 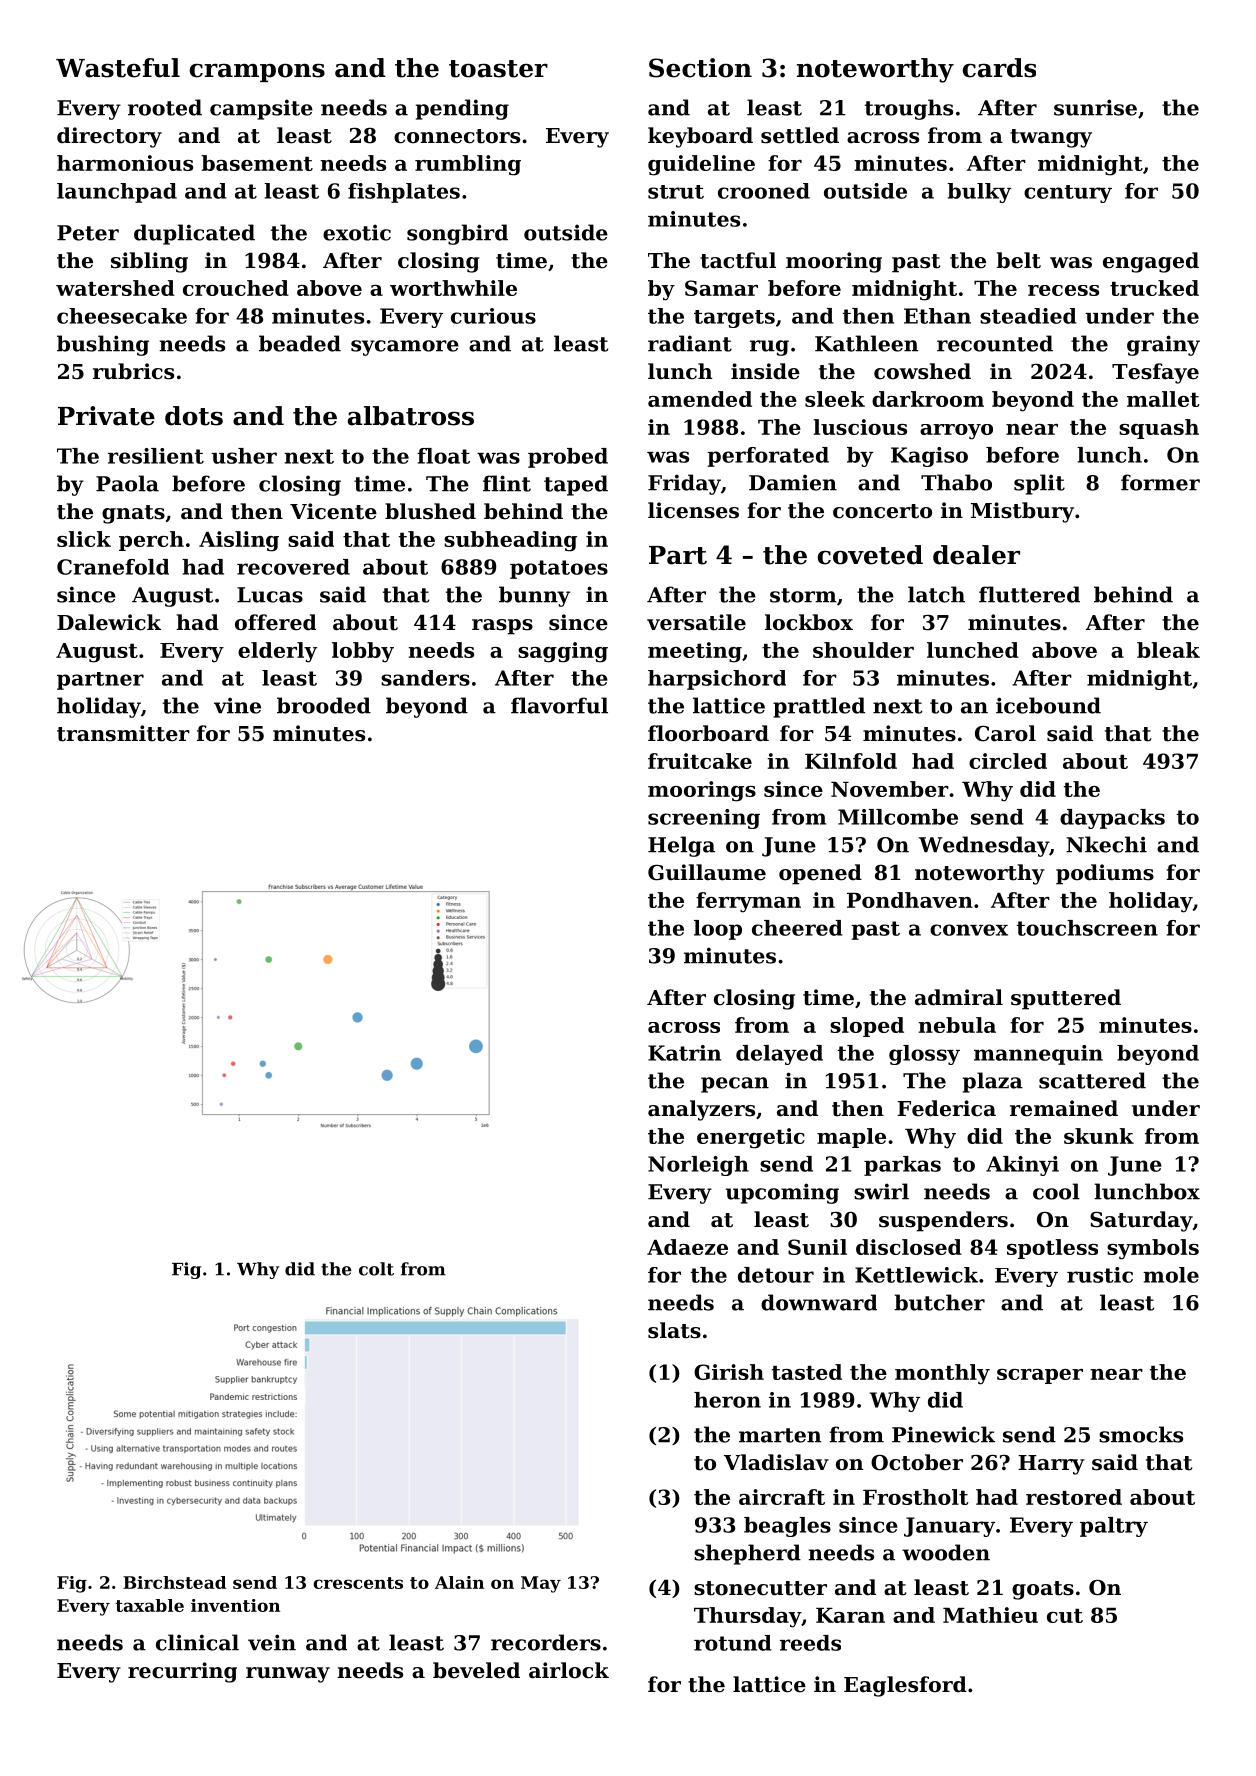 What do you see at coordinates (324, 705) in the screenshot?
I see `brooded` at bounding box center [324, 705].
